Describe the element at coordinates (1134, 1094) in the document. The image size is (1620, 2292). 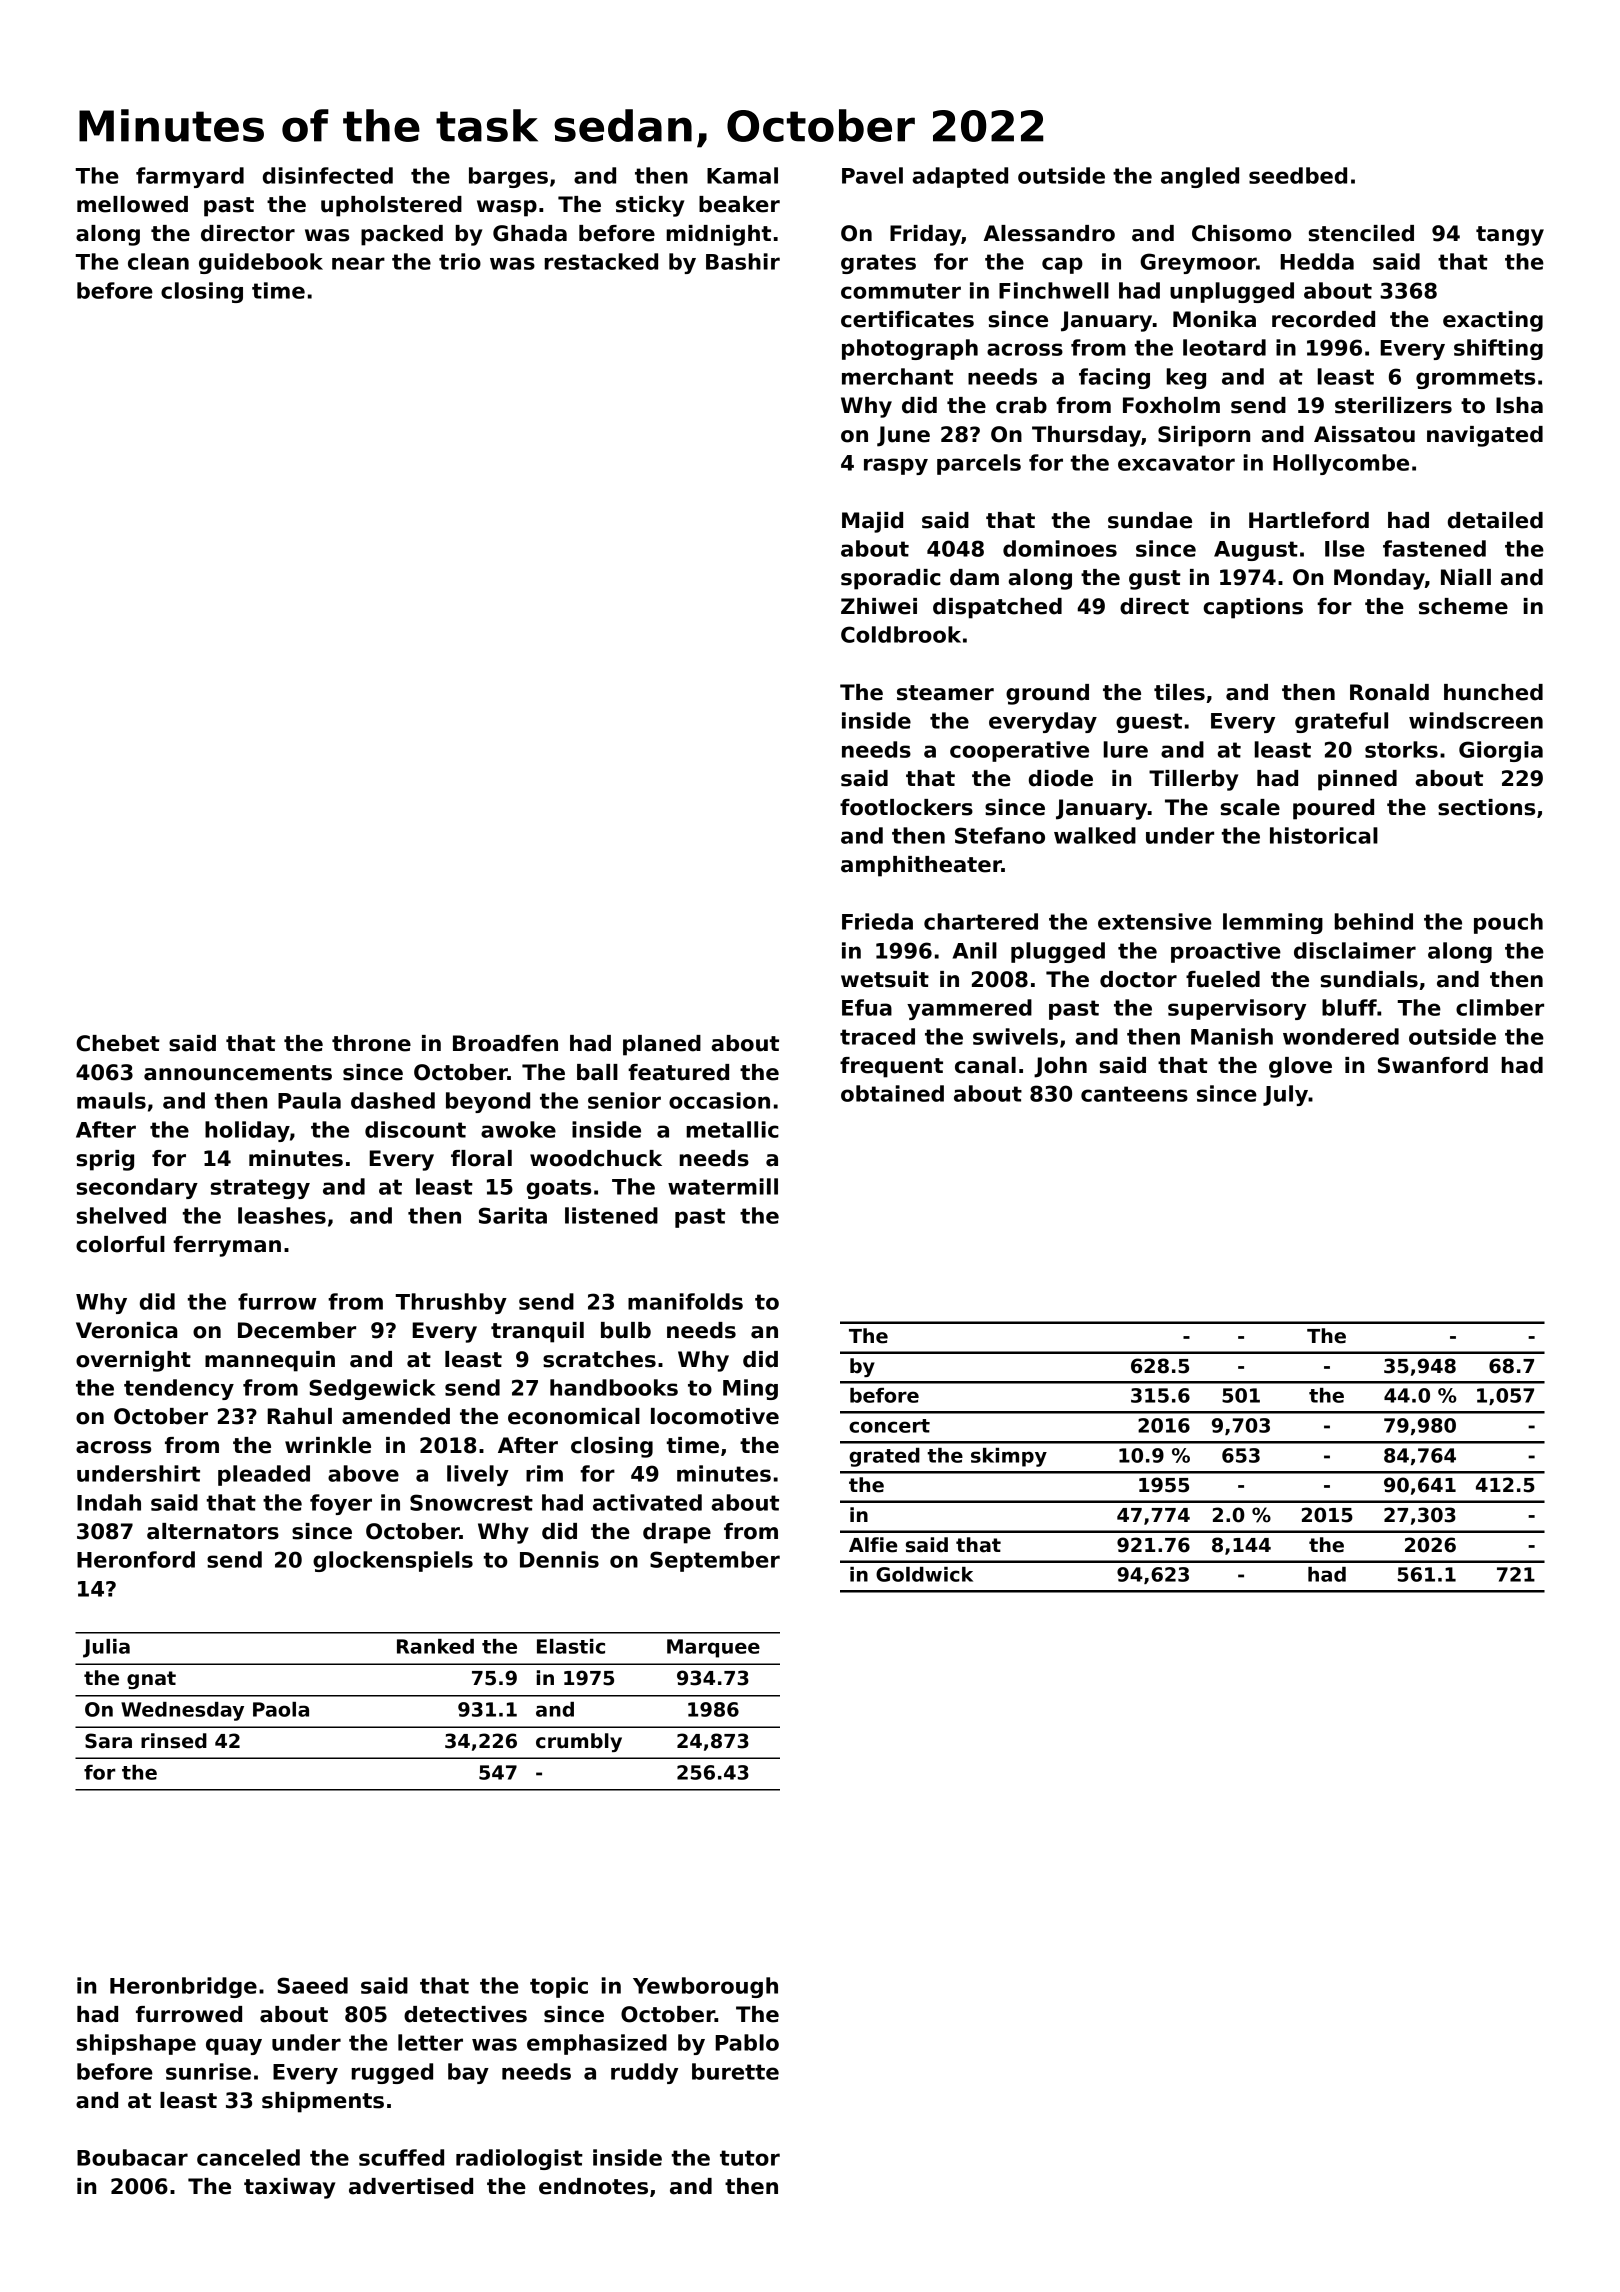
I see `canteens` at that location.
